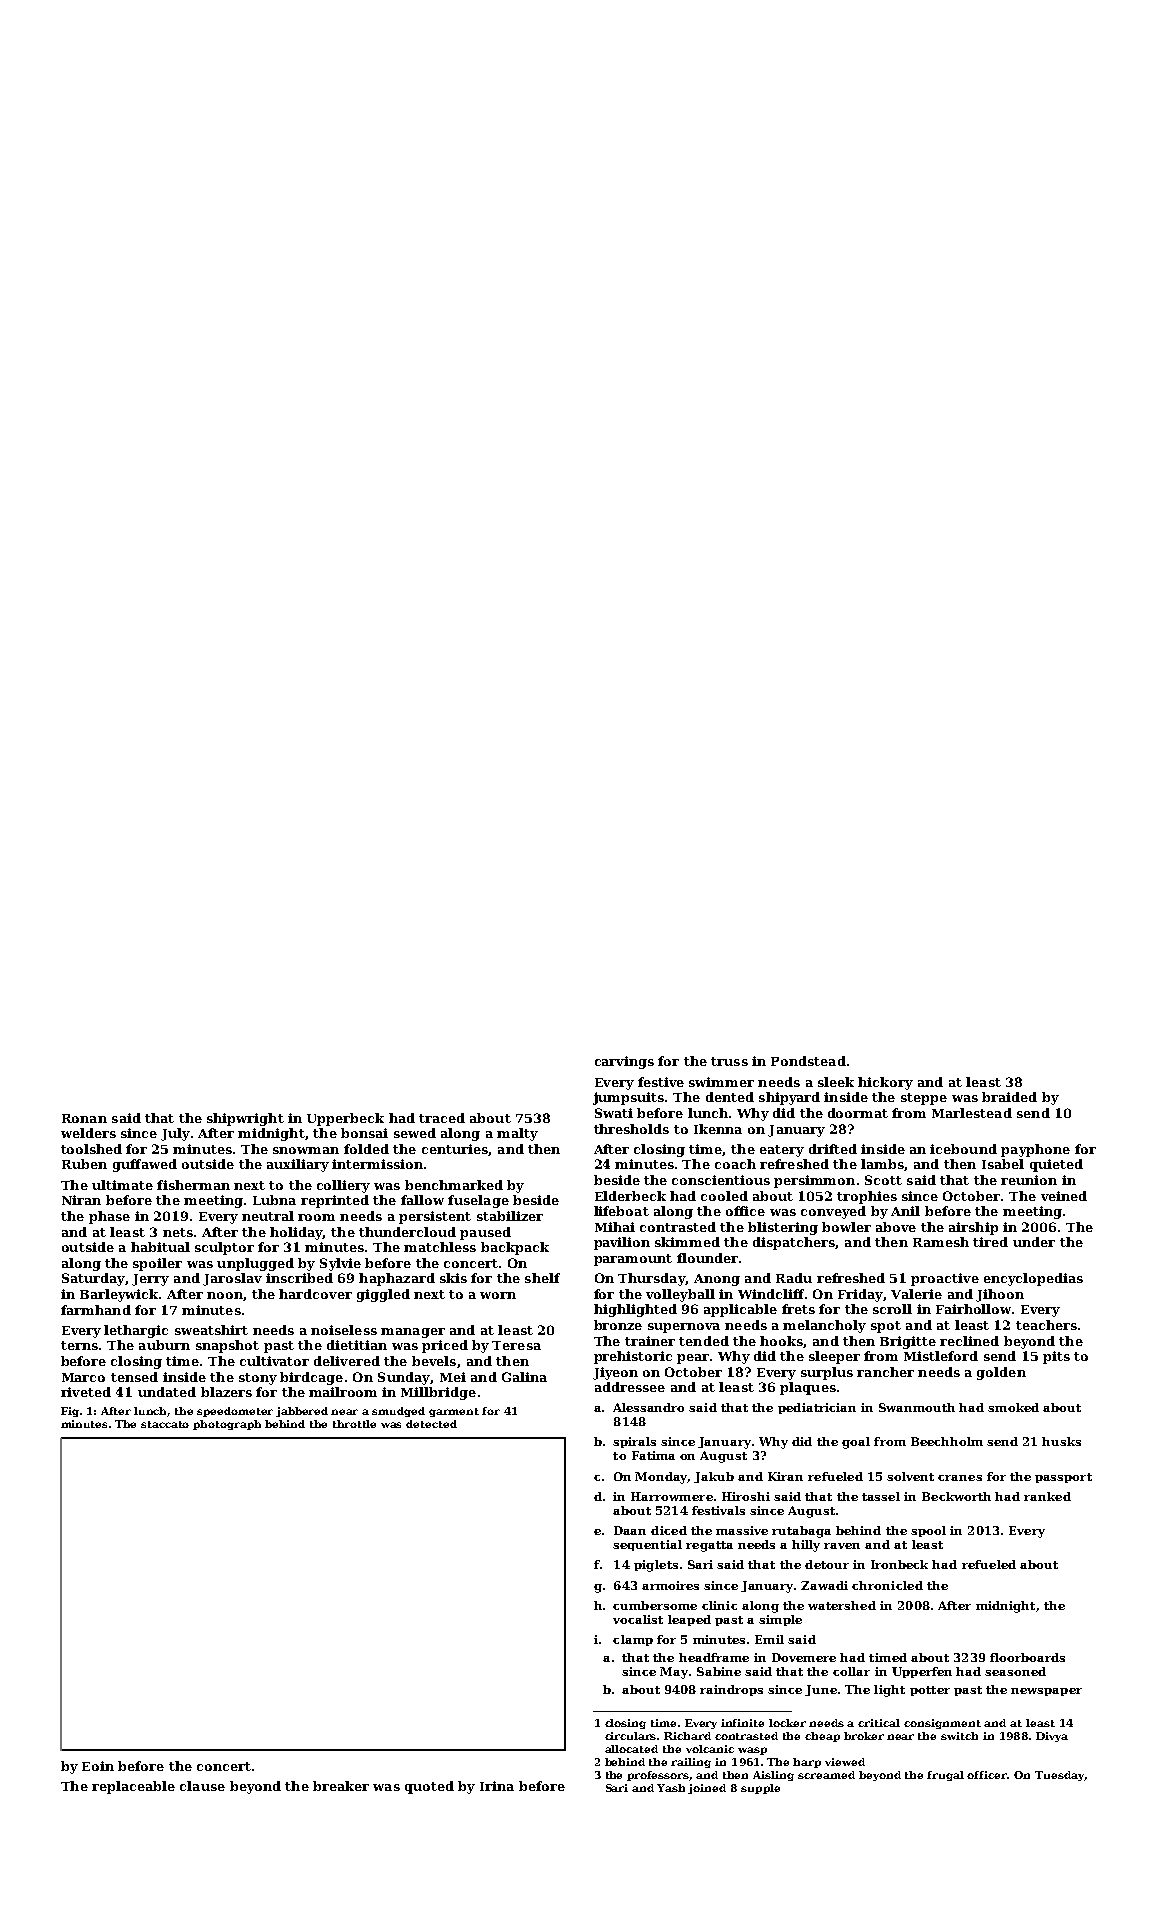 This screenshot has height=1909, width=1159. Describe the element at coordinates (856, 1443) in the screenshot. I see `goal` at that location.
